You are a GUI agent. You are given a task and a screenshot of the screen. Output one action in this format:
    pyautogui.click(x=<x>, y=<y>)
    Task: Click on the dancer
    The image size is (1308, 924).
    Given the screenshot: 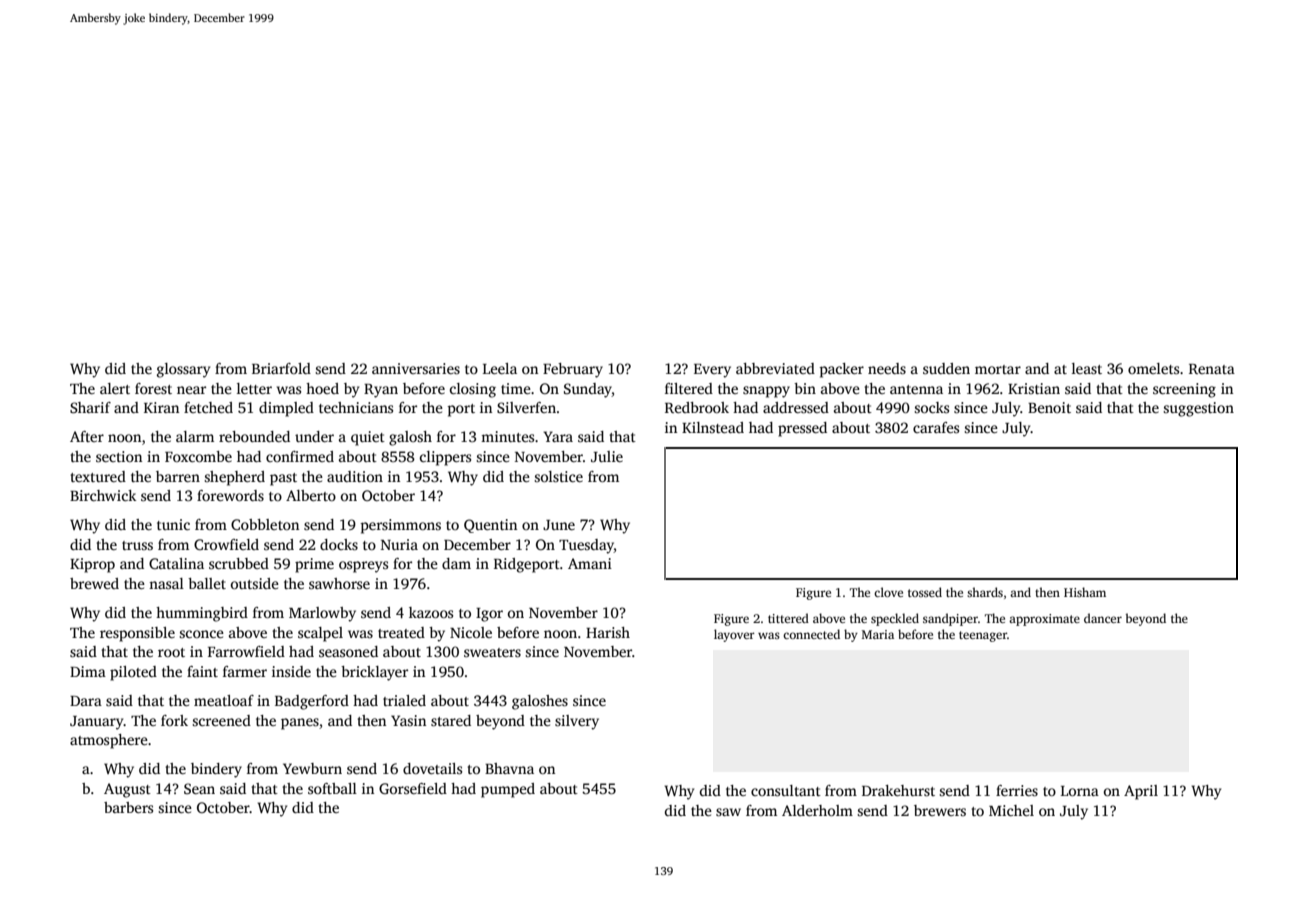 What is the action you would take?
    pyautogui.click(x=1103, y=618)
